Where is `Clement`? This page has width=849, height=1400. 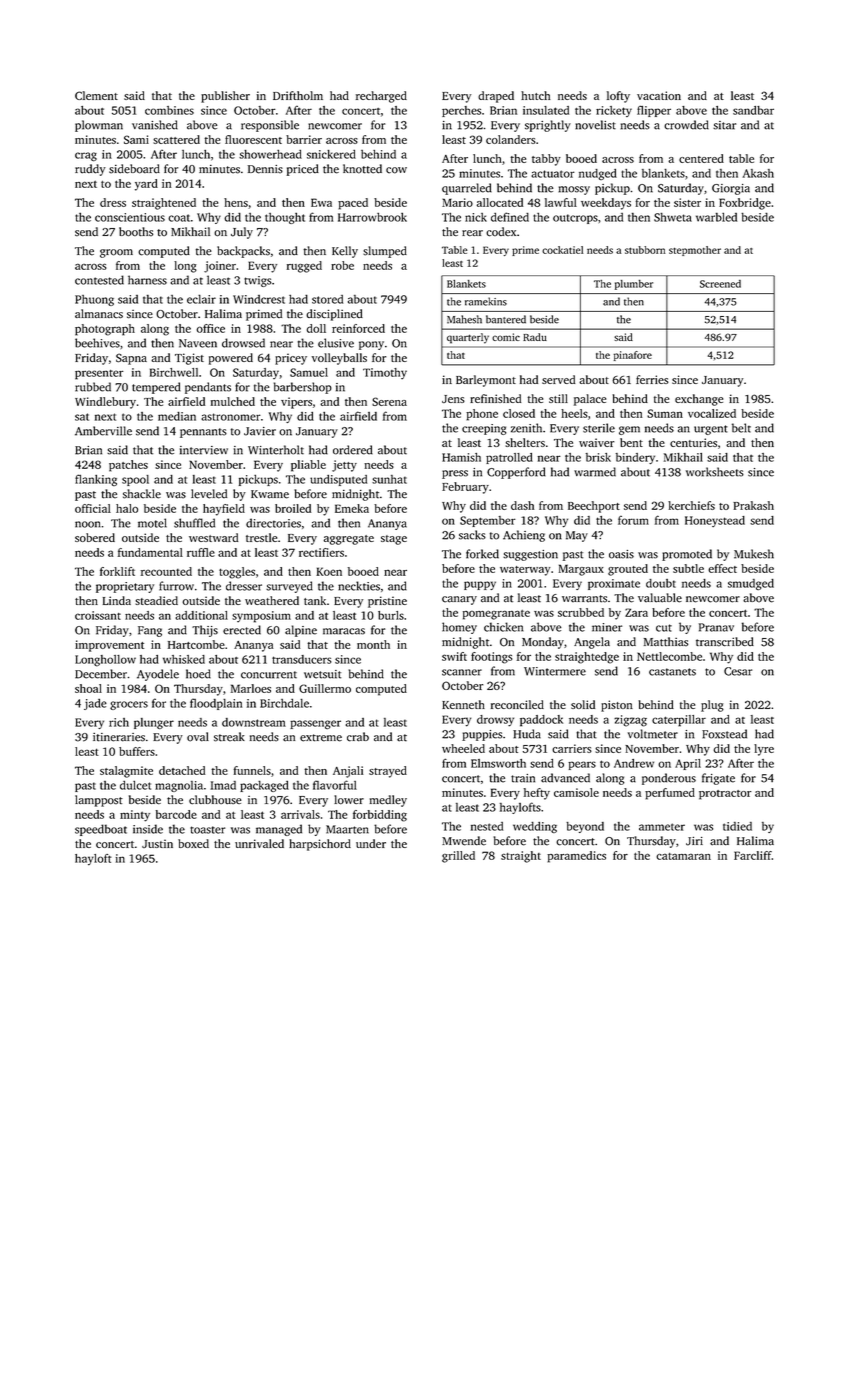
Clement is located at coordinates (96, 95).
